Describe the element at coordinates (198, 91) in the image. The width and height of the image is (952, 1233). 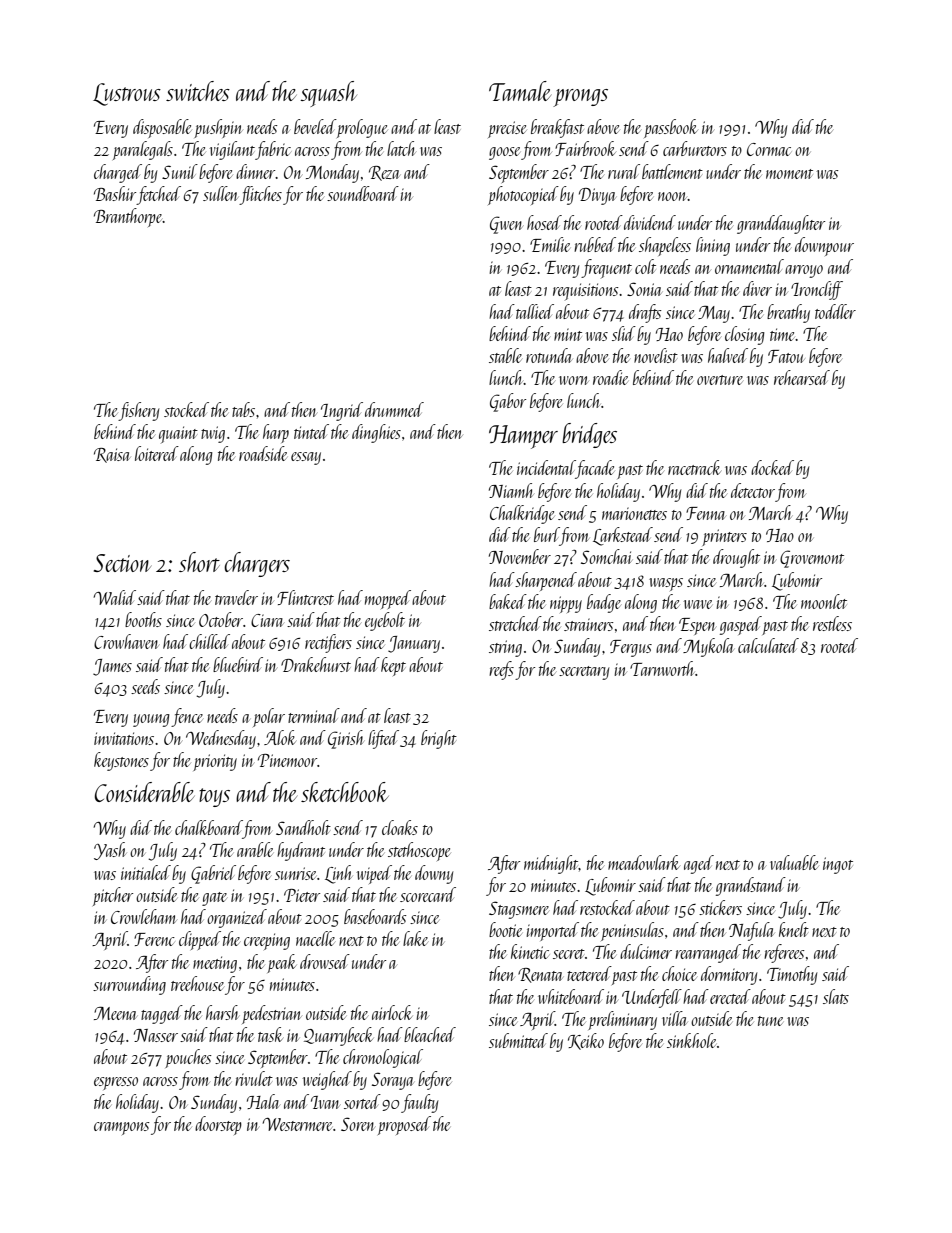
I see `switches` at that location.
